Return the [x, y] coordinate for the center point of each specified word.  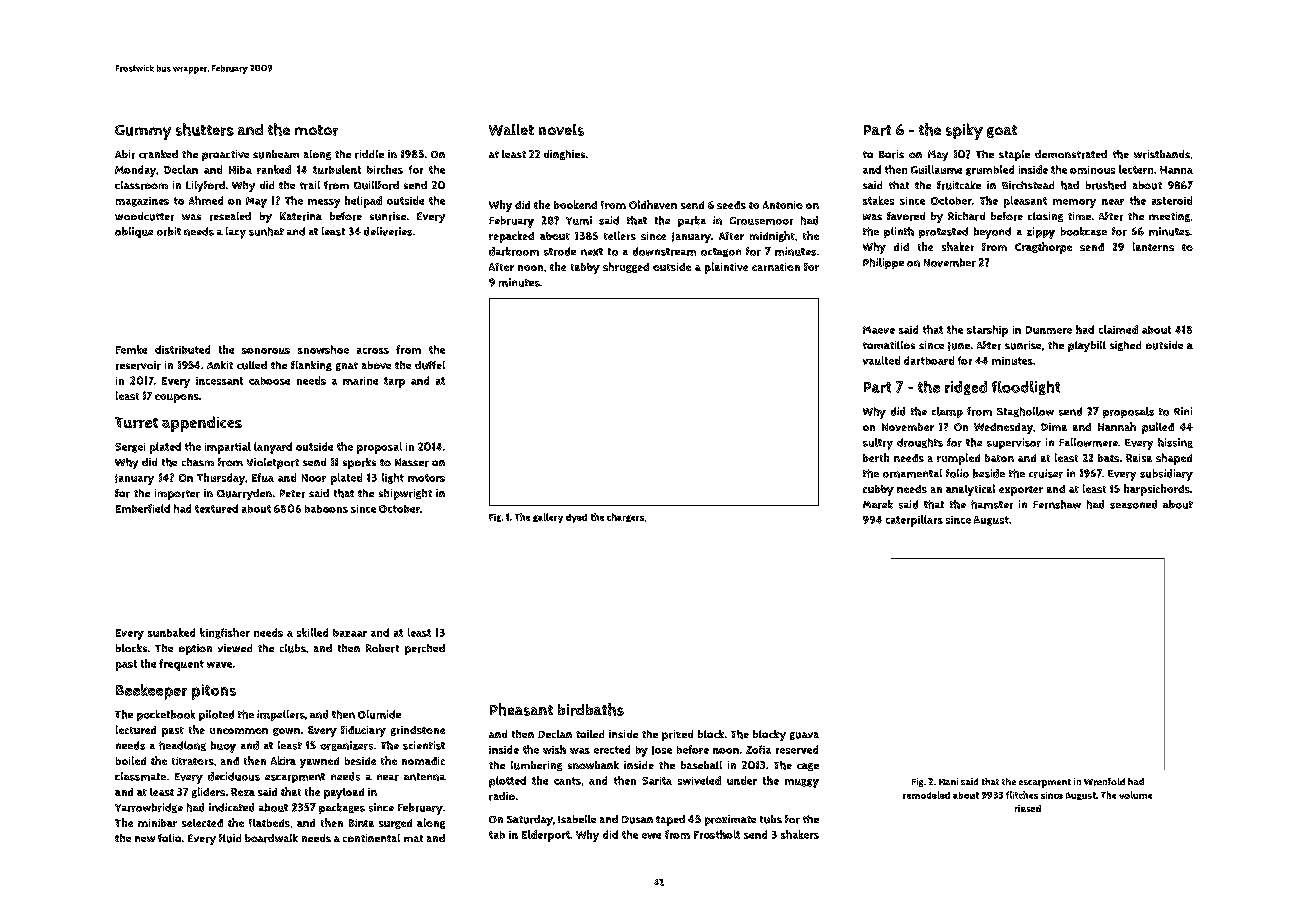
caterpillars [914, 521]
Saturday [530, 820]
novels [561, 130]
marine [360, 381]
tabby [585, 268]
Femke [131, 349]
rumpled [958, 459]
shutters [205, 129]
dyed [576, 518]
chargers [625, 517]
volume [1135, 795]
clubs [293, 648]
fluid [230, 838]
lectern [1136, 169]
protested [943, 232]
